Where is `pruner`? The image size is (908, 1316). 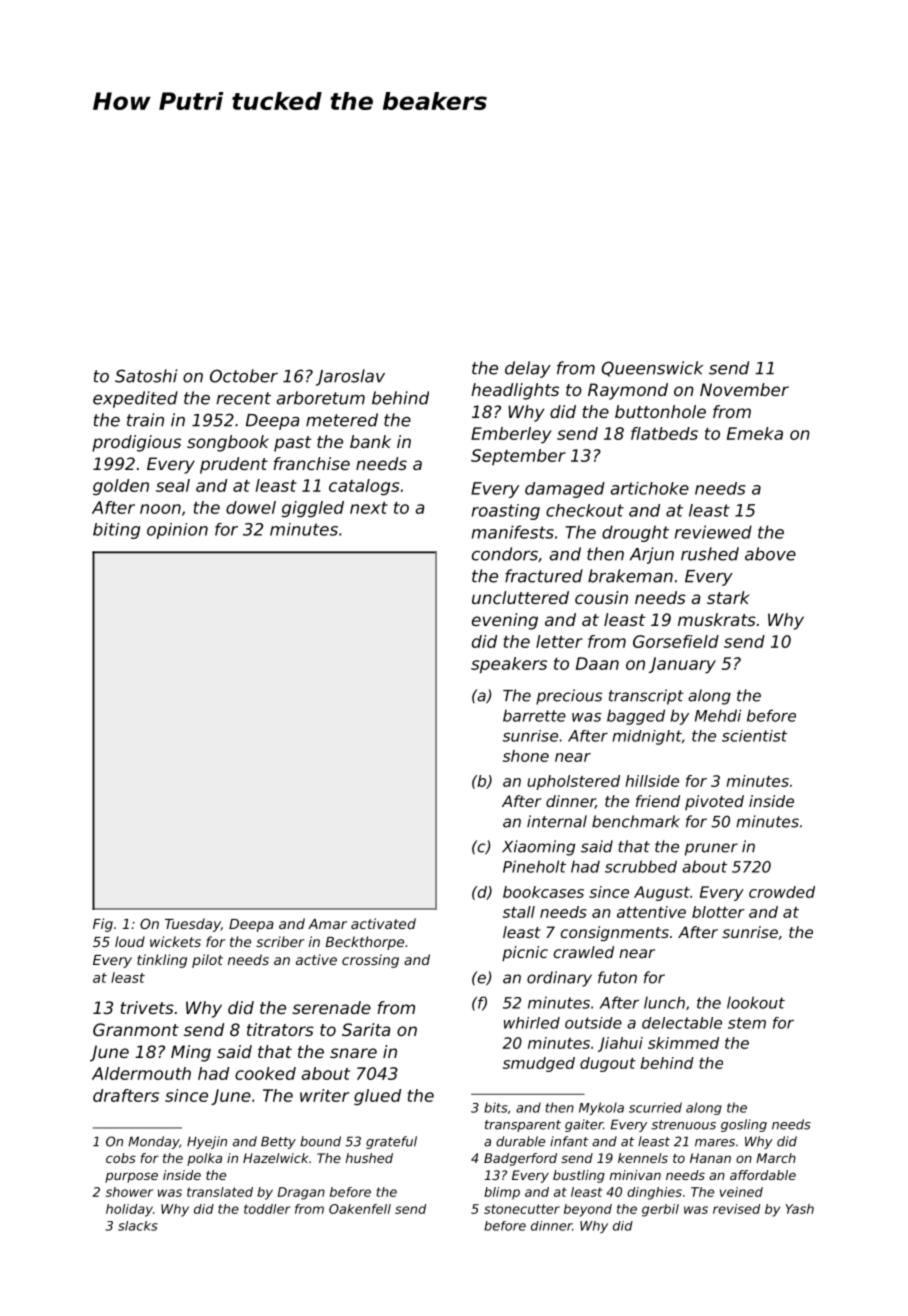 pruner is located at coordinates (711, 849).
